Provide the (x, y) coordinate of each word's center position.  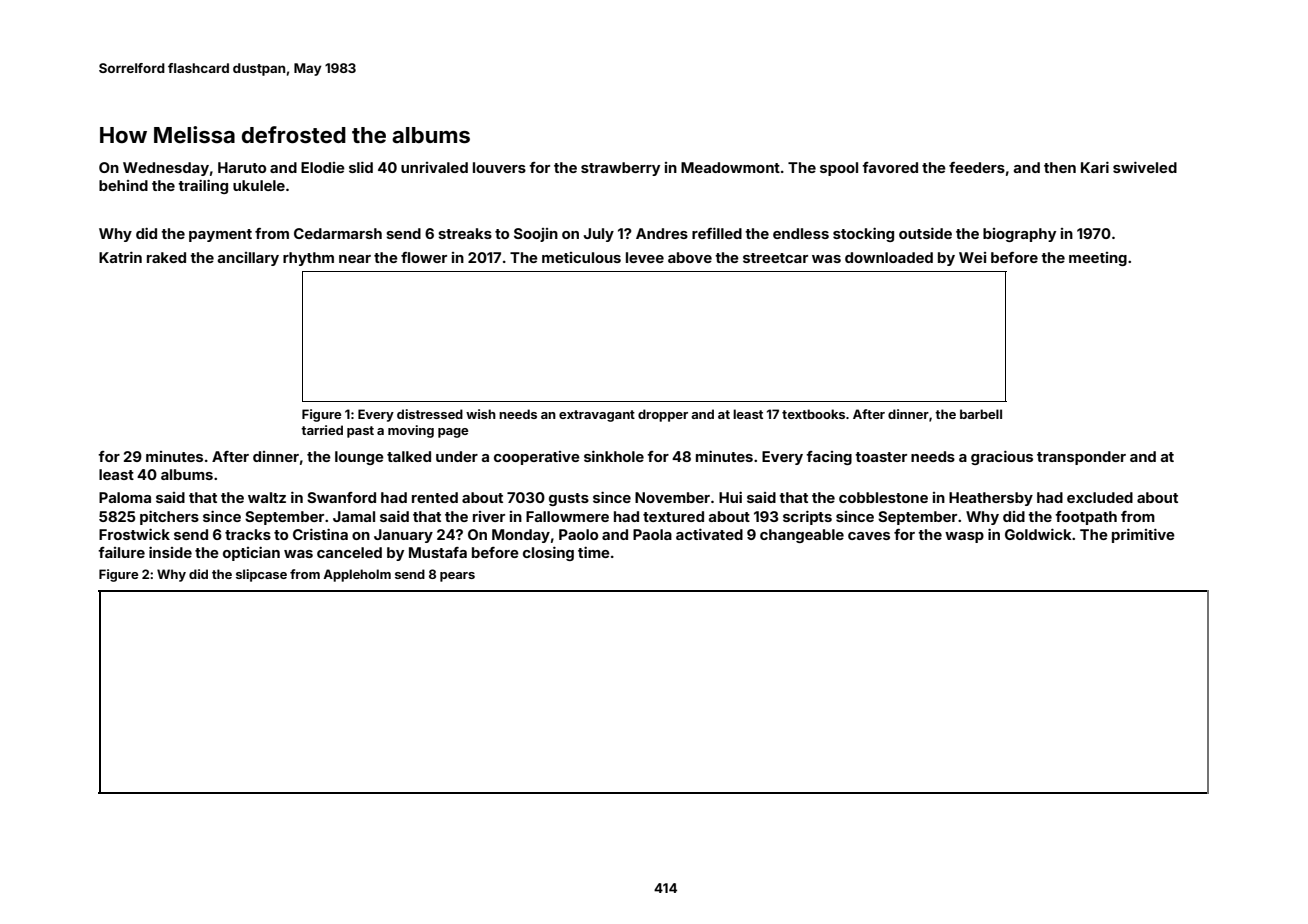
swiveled (1145, 167)
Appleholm (357, 575)
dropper (663, 415)
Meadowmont (730, 167)
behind (123, 185)
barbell (981, 414)
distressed (430, 414)
